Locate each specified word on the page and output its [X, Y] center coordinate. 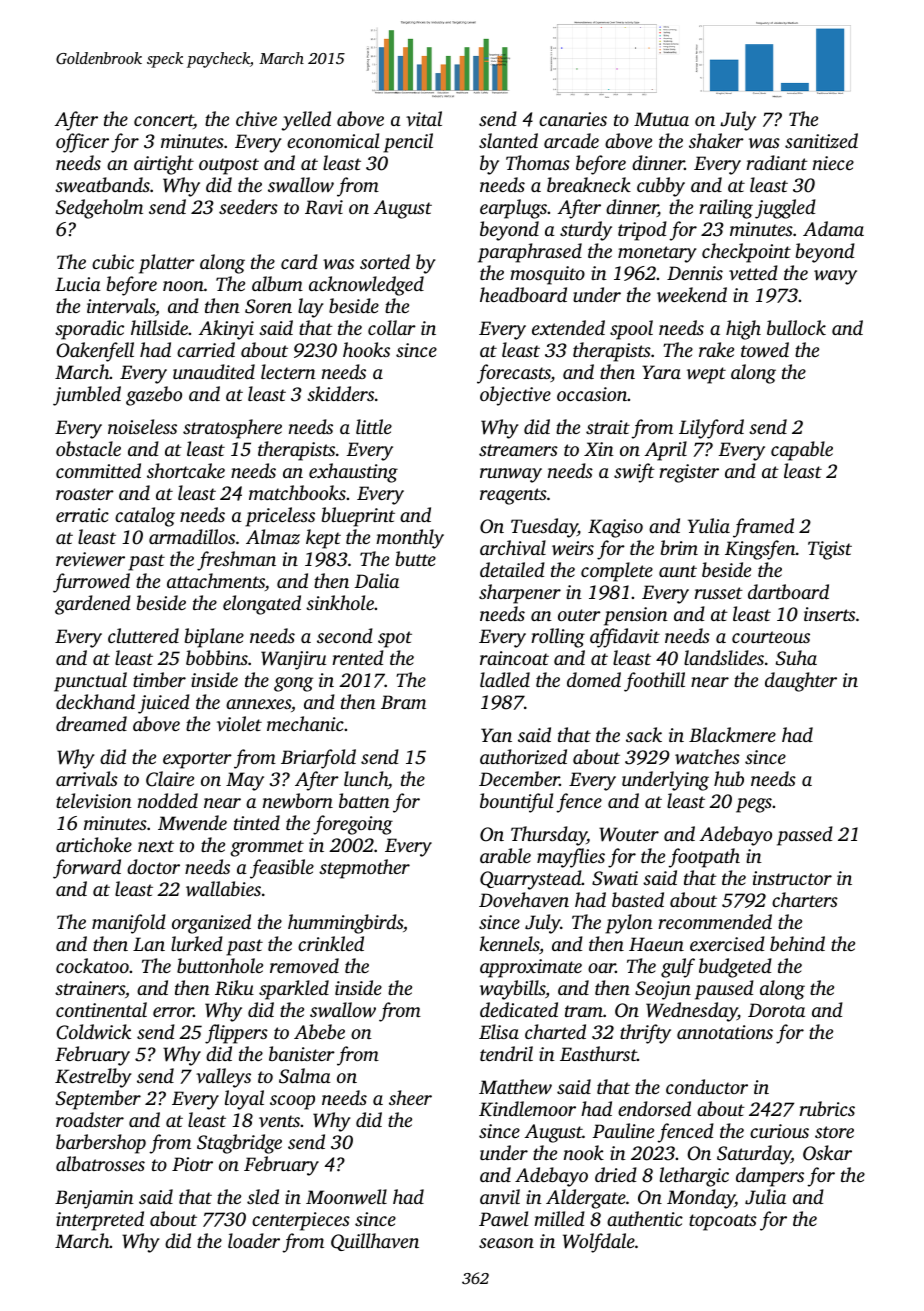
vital [424, 118]
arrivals [87, 778]
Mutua [661, 119]
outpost [229, 166]
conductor [707, 1086]
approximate [531, 968]
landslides [724, 657]
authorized [523, 756]
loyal [244, 1100]
